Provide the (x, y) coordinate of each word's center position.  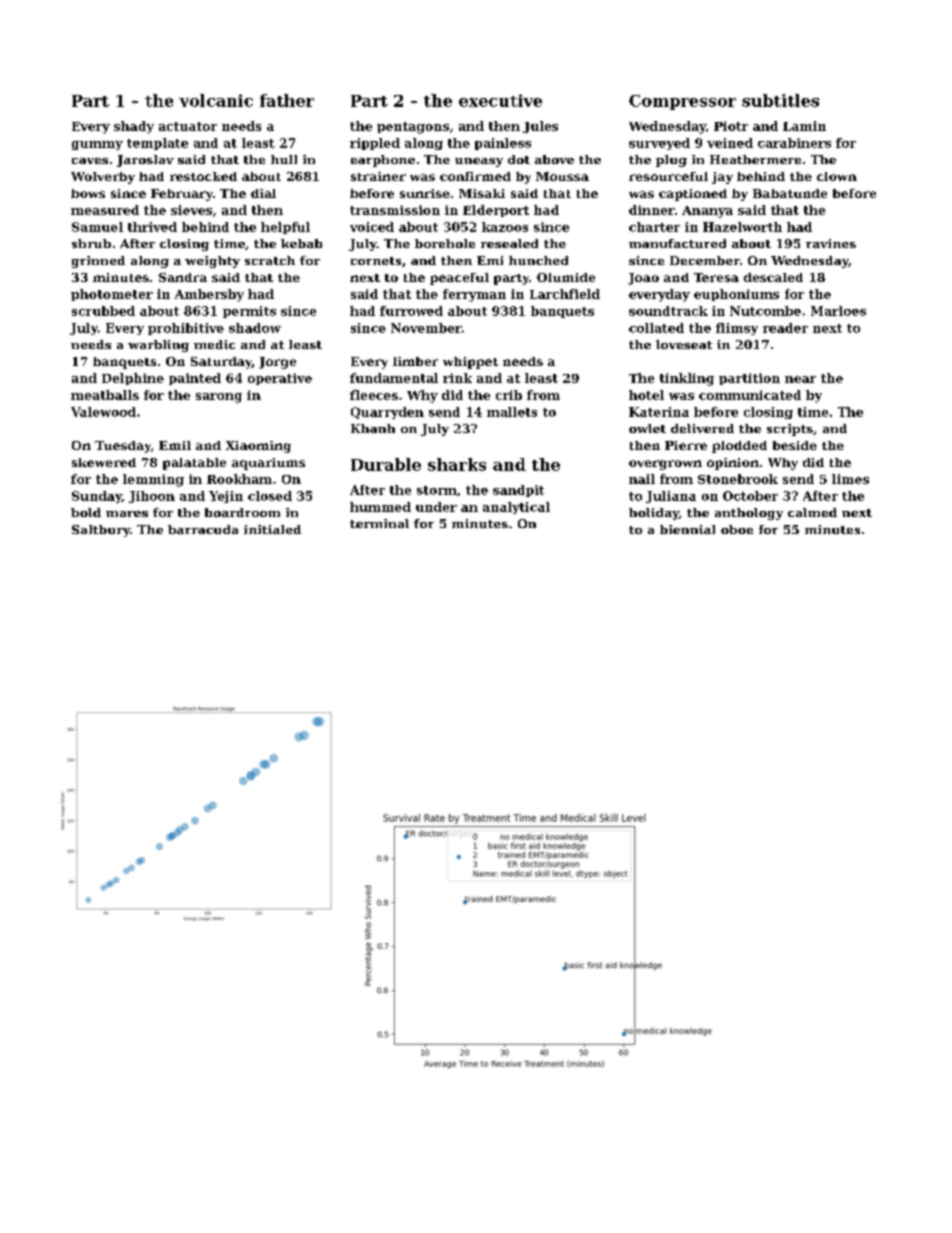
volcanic (216, 100)
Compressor (682, 102)
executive (500, 100)
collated (656, 328)
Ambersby (209, 295)
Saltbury (101, 531)
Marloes (838, 311)
